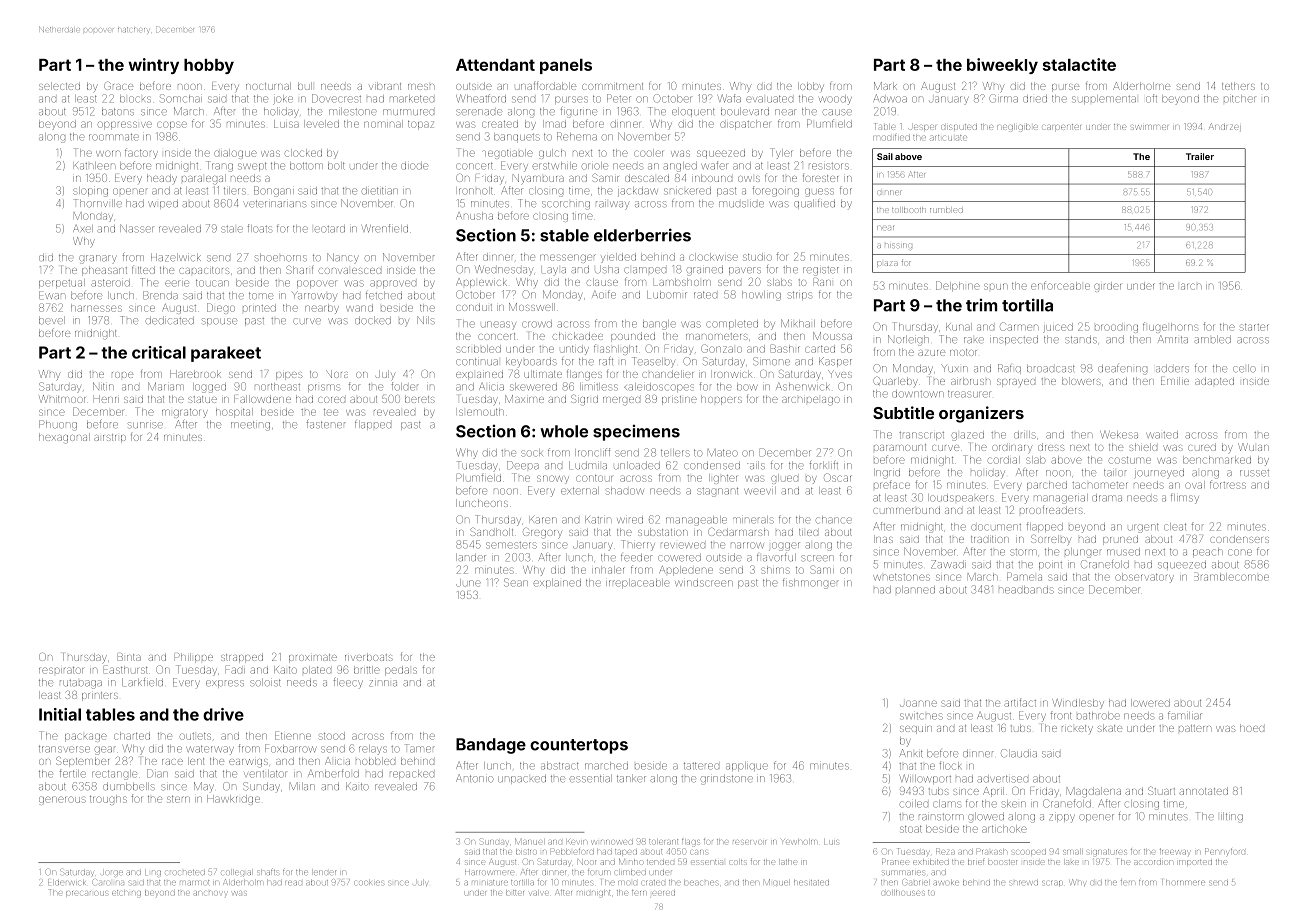 The width and height of the screenshot is (1308, 924). What do you see at coordinates (1079, 64) in the screenshot?
I see `stalactite` at bounding box center [1079, 64].
